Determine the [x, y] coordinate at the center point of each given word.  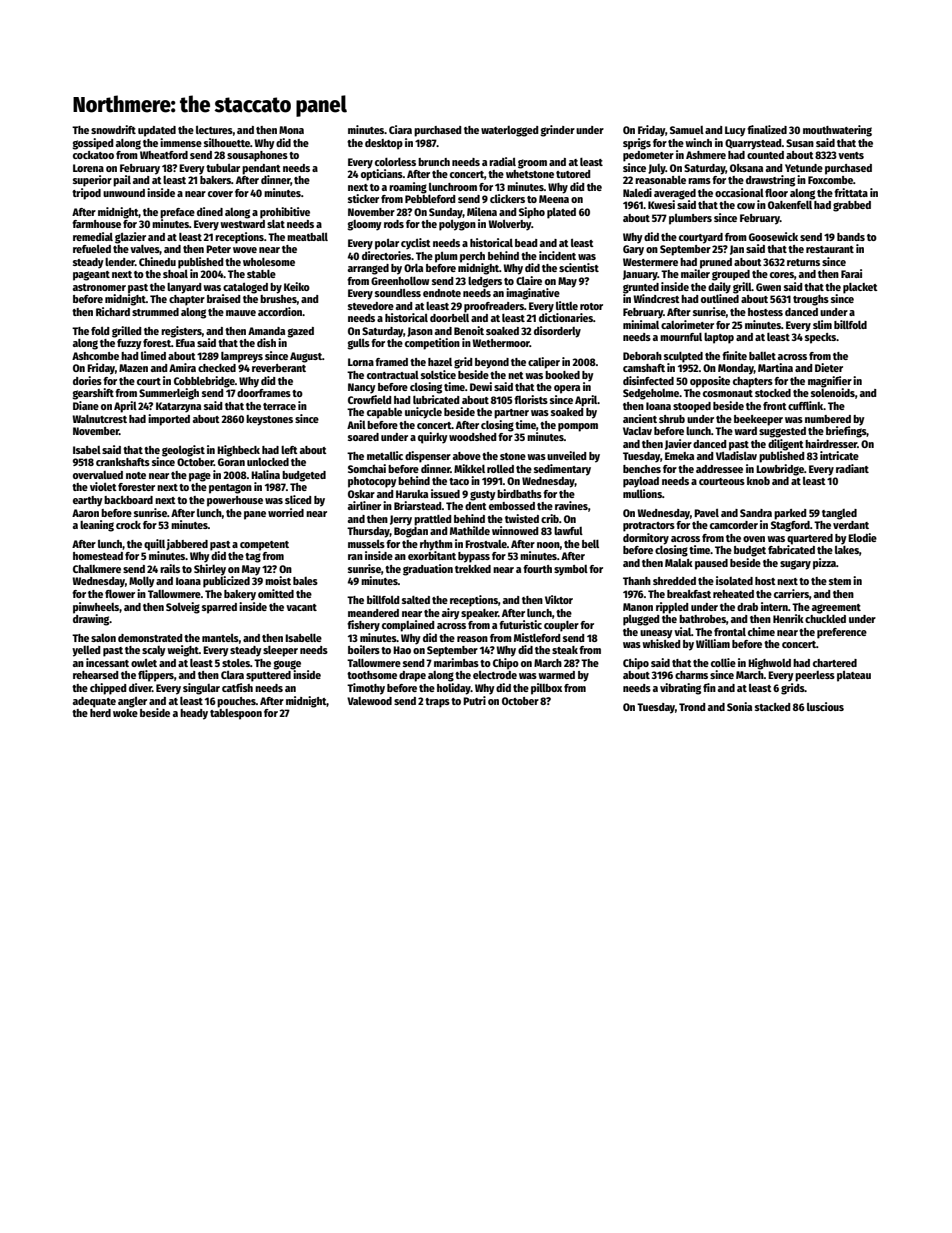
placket [860, 288]
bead [526, 243]
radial [502, 161]
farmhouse [96, 224]
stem [840, 581]
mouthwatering [837, 131]
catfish [237, 687]
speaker [479, 614]
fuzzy [129, 344]
